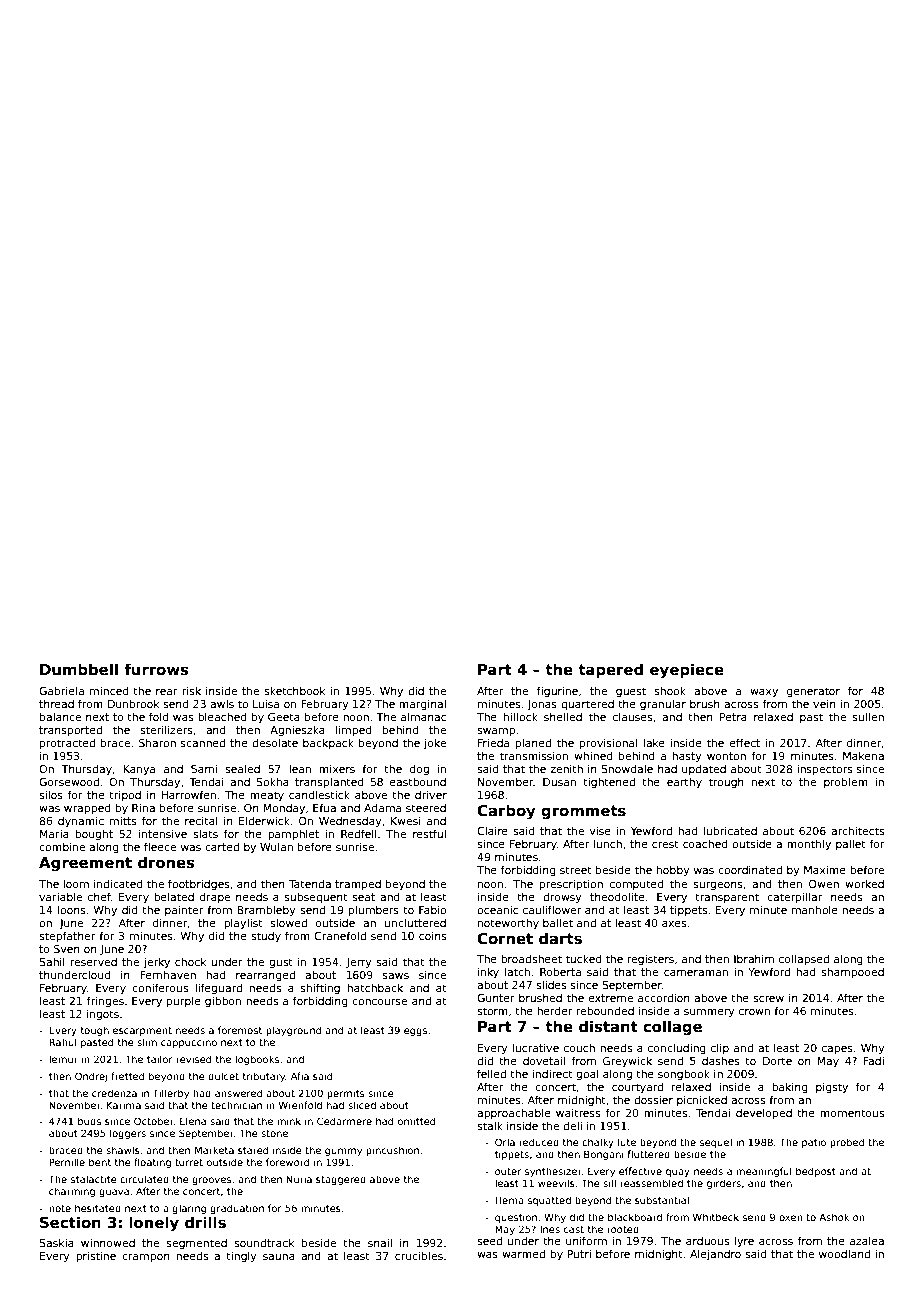  I want to click on slides, so click(551, 985).
